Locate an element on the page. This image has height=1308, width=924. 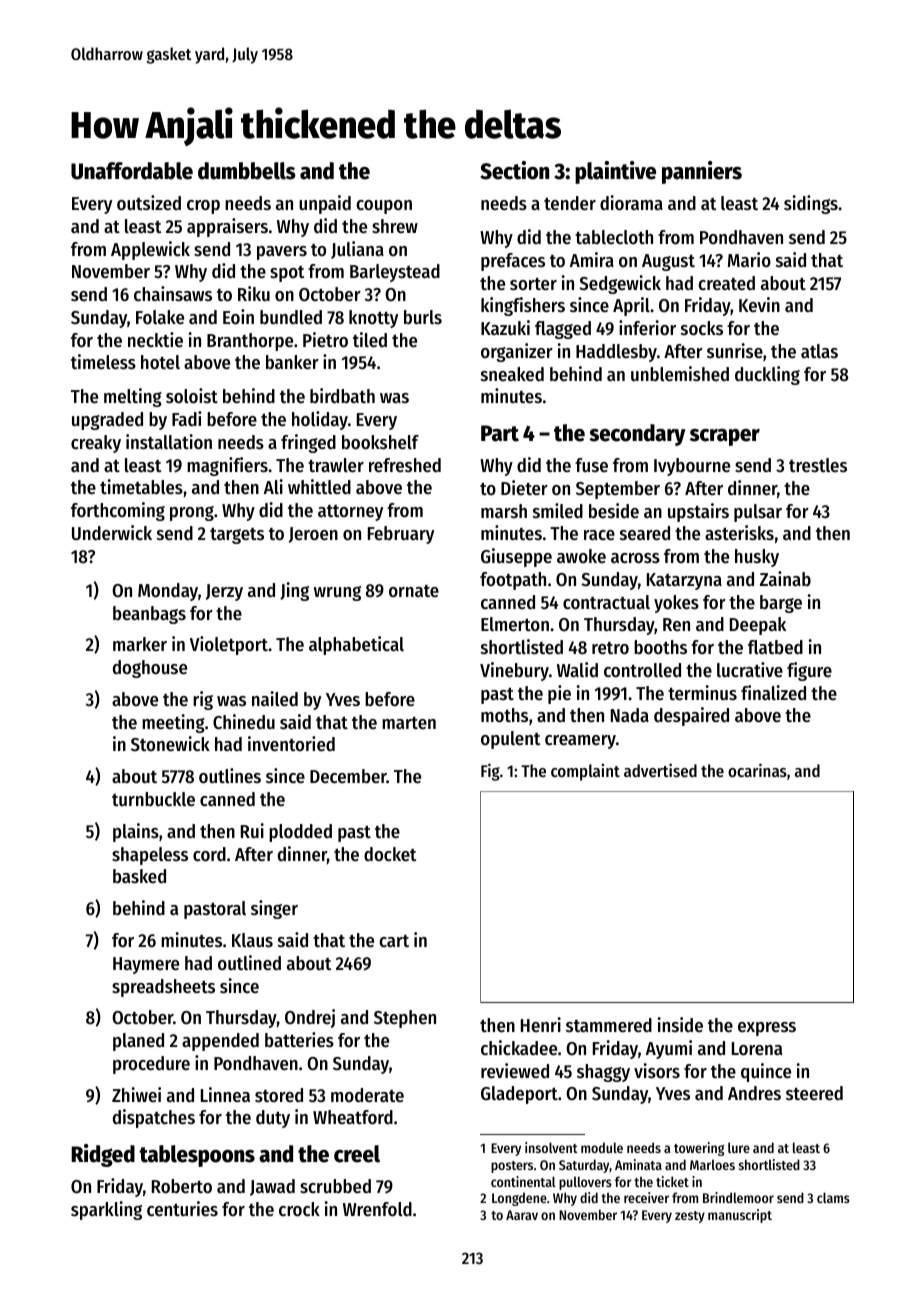
sparkling is located at coordinates (106, 1210).
